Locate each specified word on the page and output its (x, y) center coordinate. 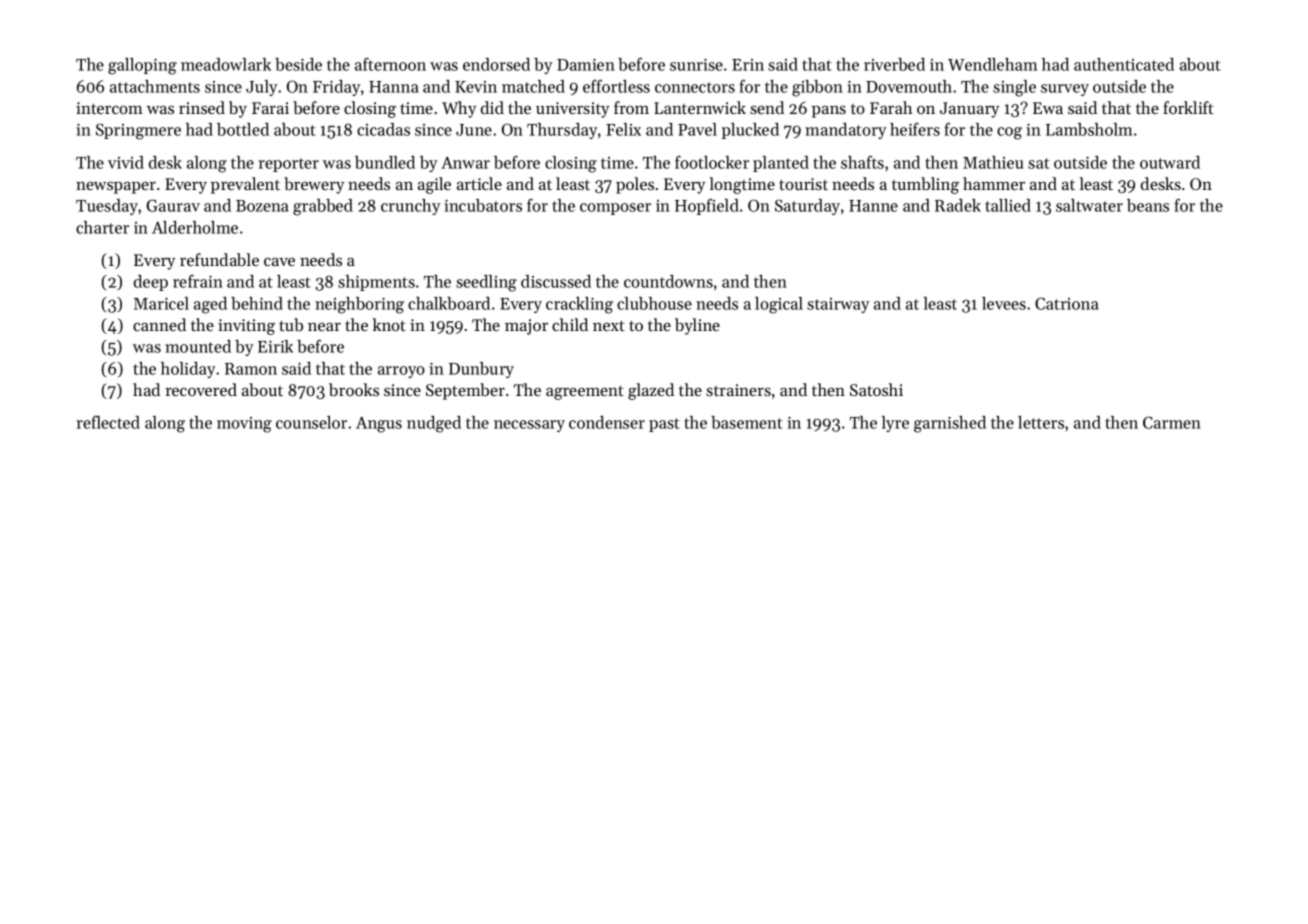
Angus (379, 425)
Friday (337, 88)
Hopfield (707, 206)
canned (159, 324)
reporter (289, 165)
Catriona (1066, 303)
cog (1009, 133)
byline (697, 326)
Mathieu (993, 162)
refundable (219, 259)
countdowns (668, 281)
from (631, 107)
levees (1004, 303)
